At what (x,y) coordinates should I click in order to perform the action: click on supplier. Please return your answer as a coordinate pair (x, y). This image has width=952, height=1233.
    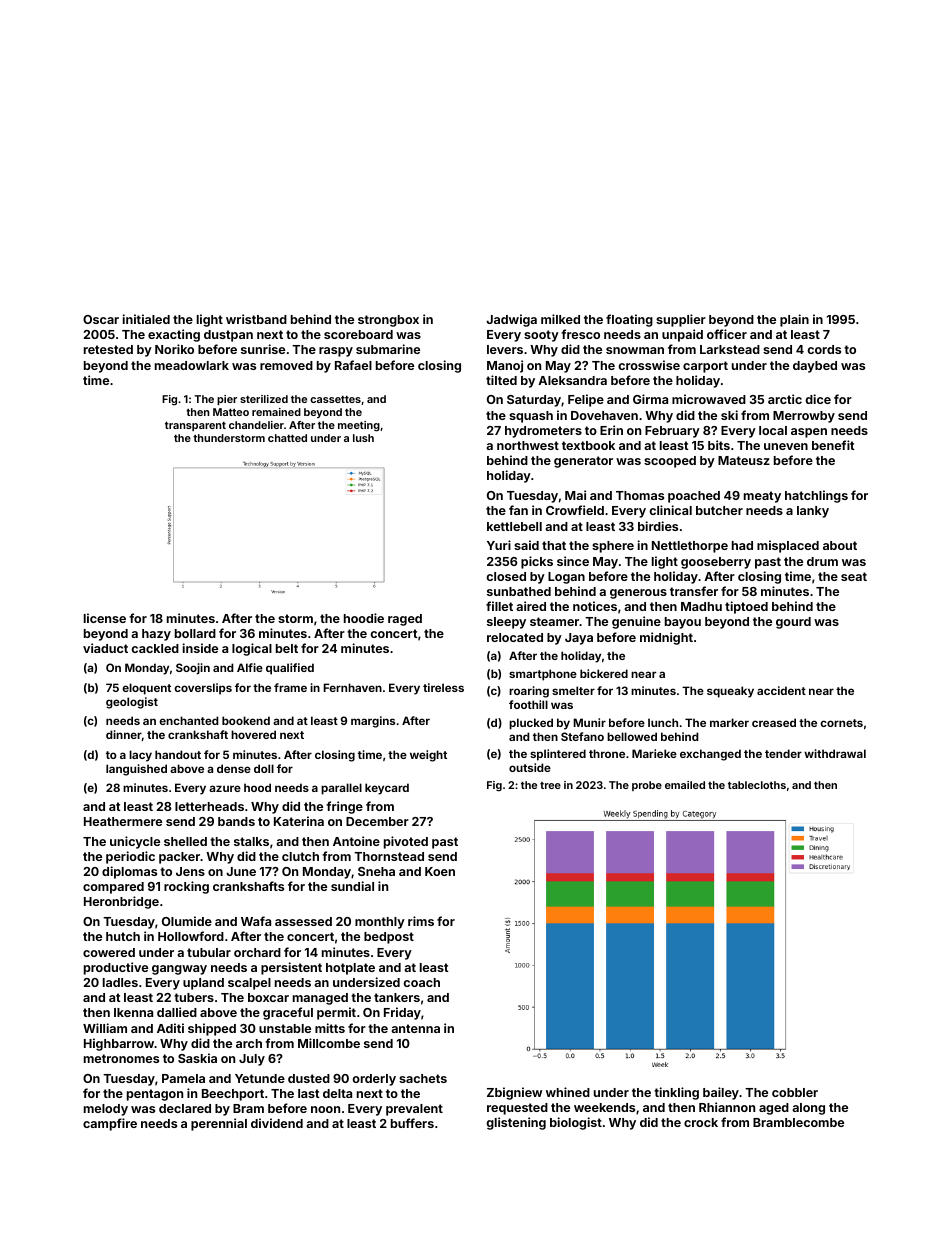
    Looking at the image, I should click on (681, 320).
